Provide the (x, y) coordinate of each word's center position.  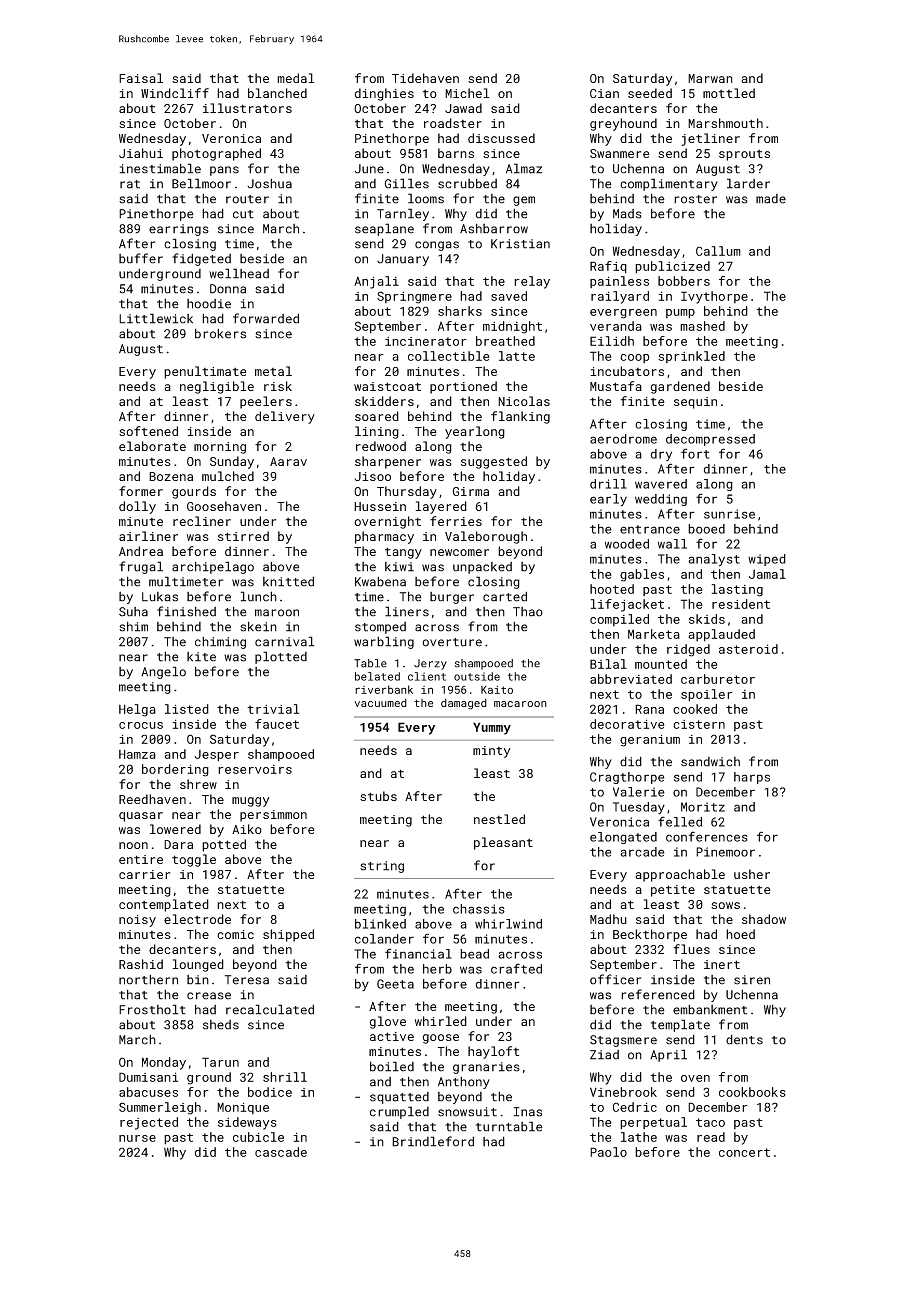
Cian (604, 93)
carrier (144, 874)
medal (296, 78)
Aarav (288, 461)
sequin (695, 403)
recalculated (270, 1009)
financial (418, 953)
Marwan (710, 78)
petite (673, 891)
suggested (494, 462)
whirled (441, 1021)
